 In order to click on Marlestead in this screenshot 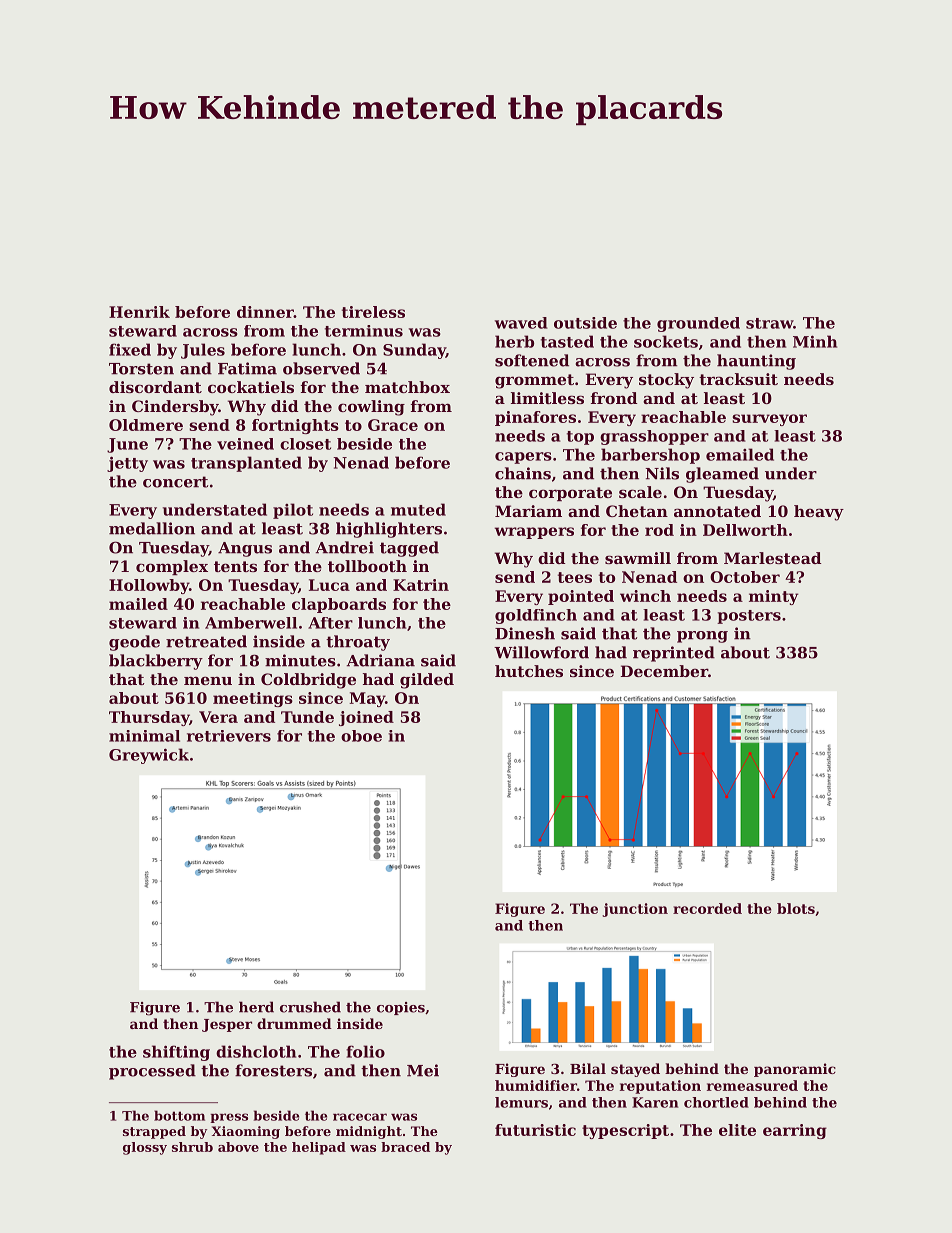, I will do `click(772, 558)`.
